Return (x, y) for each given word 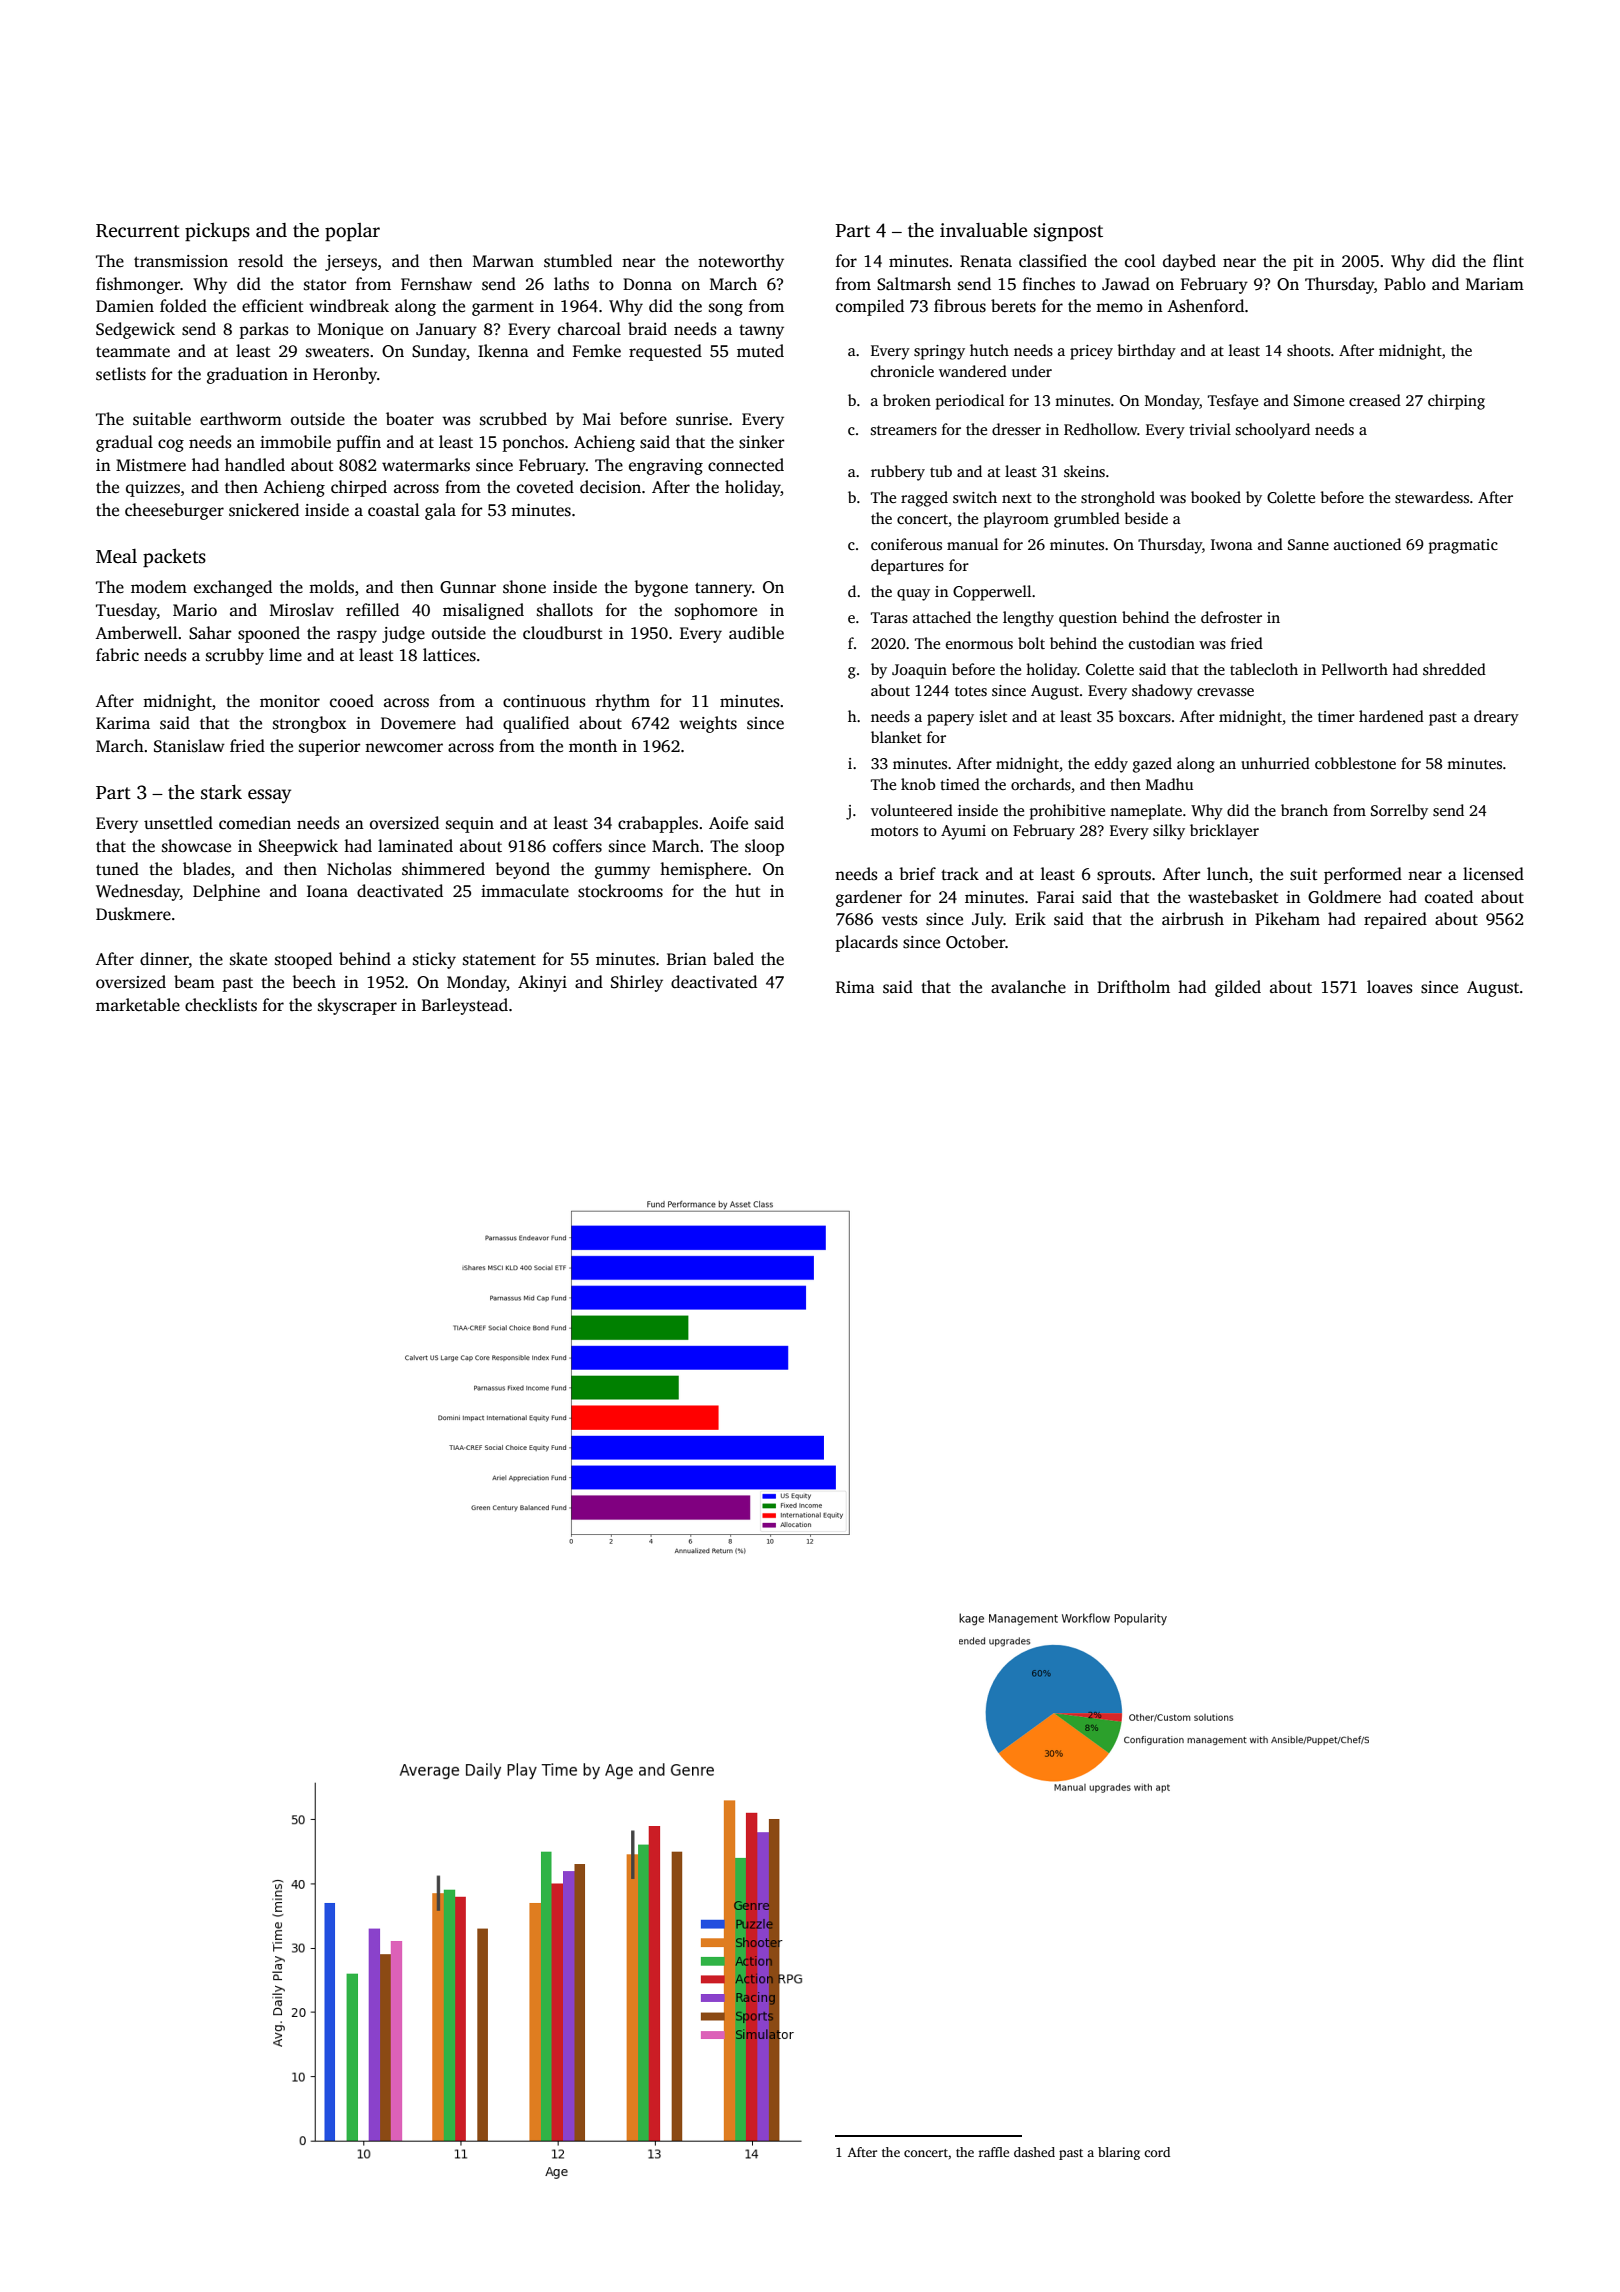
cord (1157, 2152)
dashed (1034, 2152)
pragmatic (1463, 546)
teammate (133, 352)
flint (1508, 260)
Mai (597, 419)
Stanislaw (189, 746)
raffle (994, 2152)
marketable (138, 1005)
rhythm (623, 702)
